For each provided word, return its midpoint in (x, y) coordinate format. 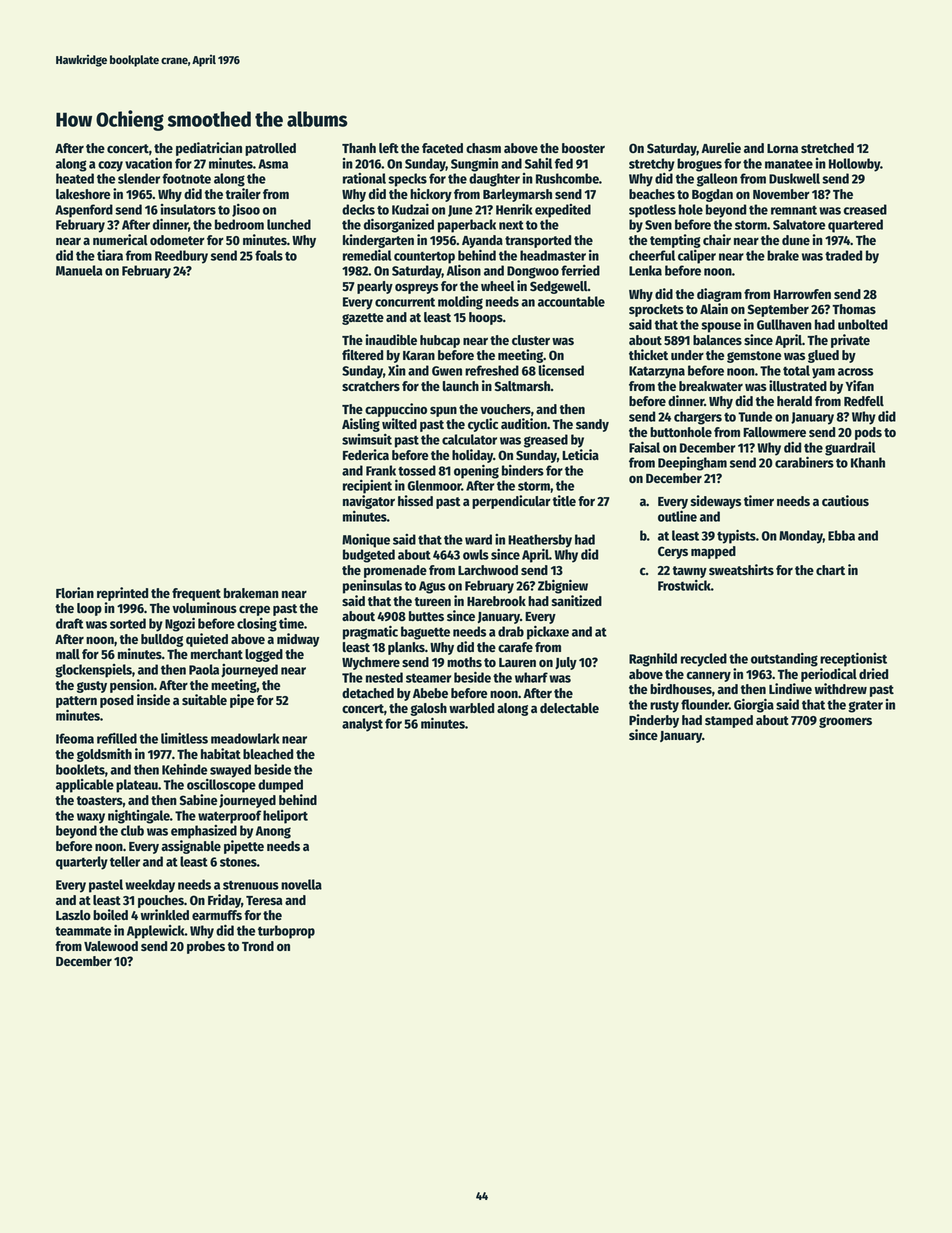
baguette (425, 633)
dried (873, 673)
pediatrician (209, 149)
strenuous (251, 885)
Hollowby (854, 165)
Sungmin (474, 165)
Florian (75, 592)
